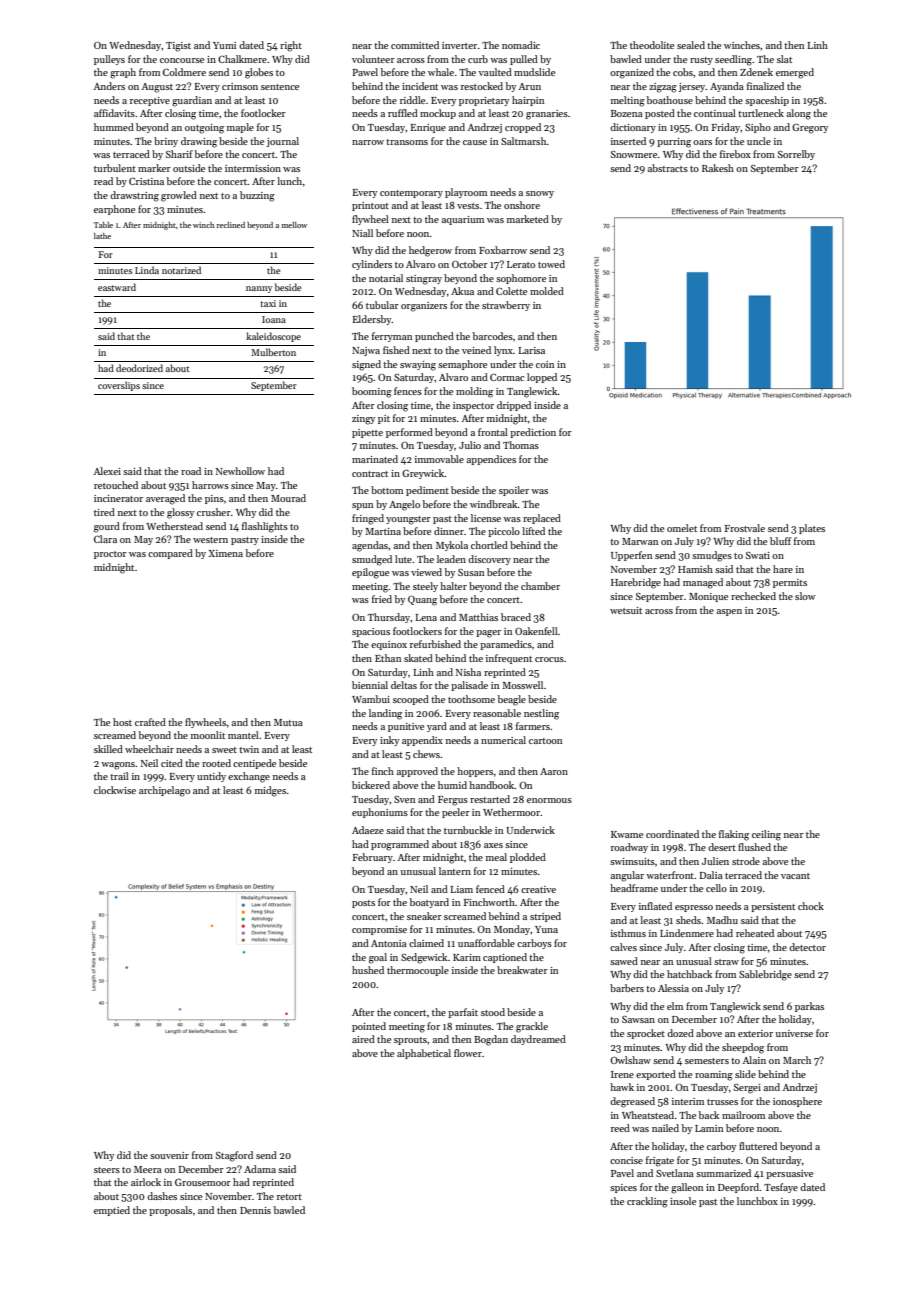 This page has height=1308, width=924. I want to click on flaking, so click(734, 835).
